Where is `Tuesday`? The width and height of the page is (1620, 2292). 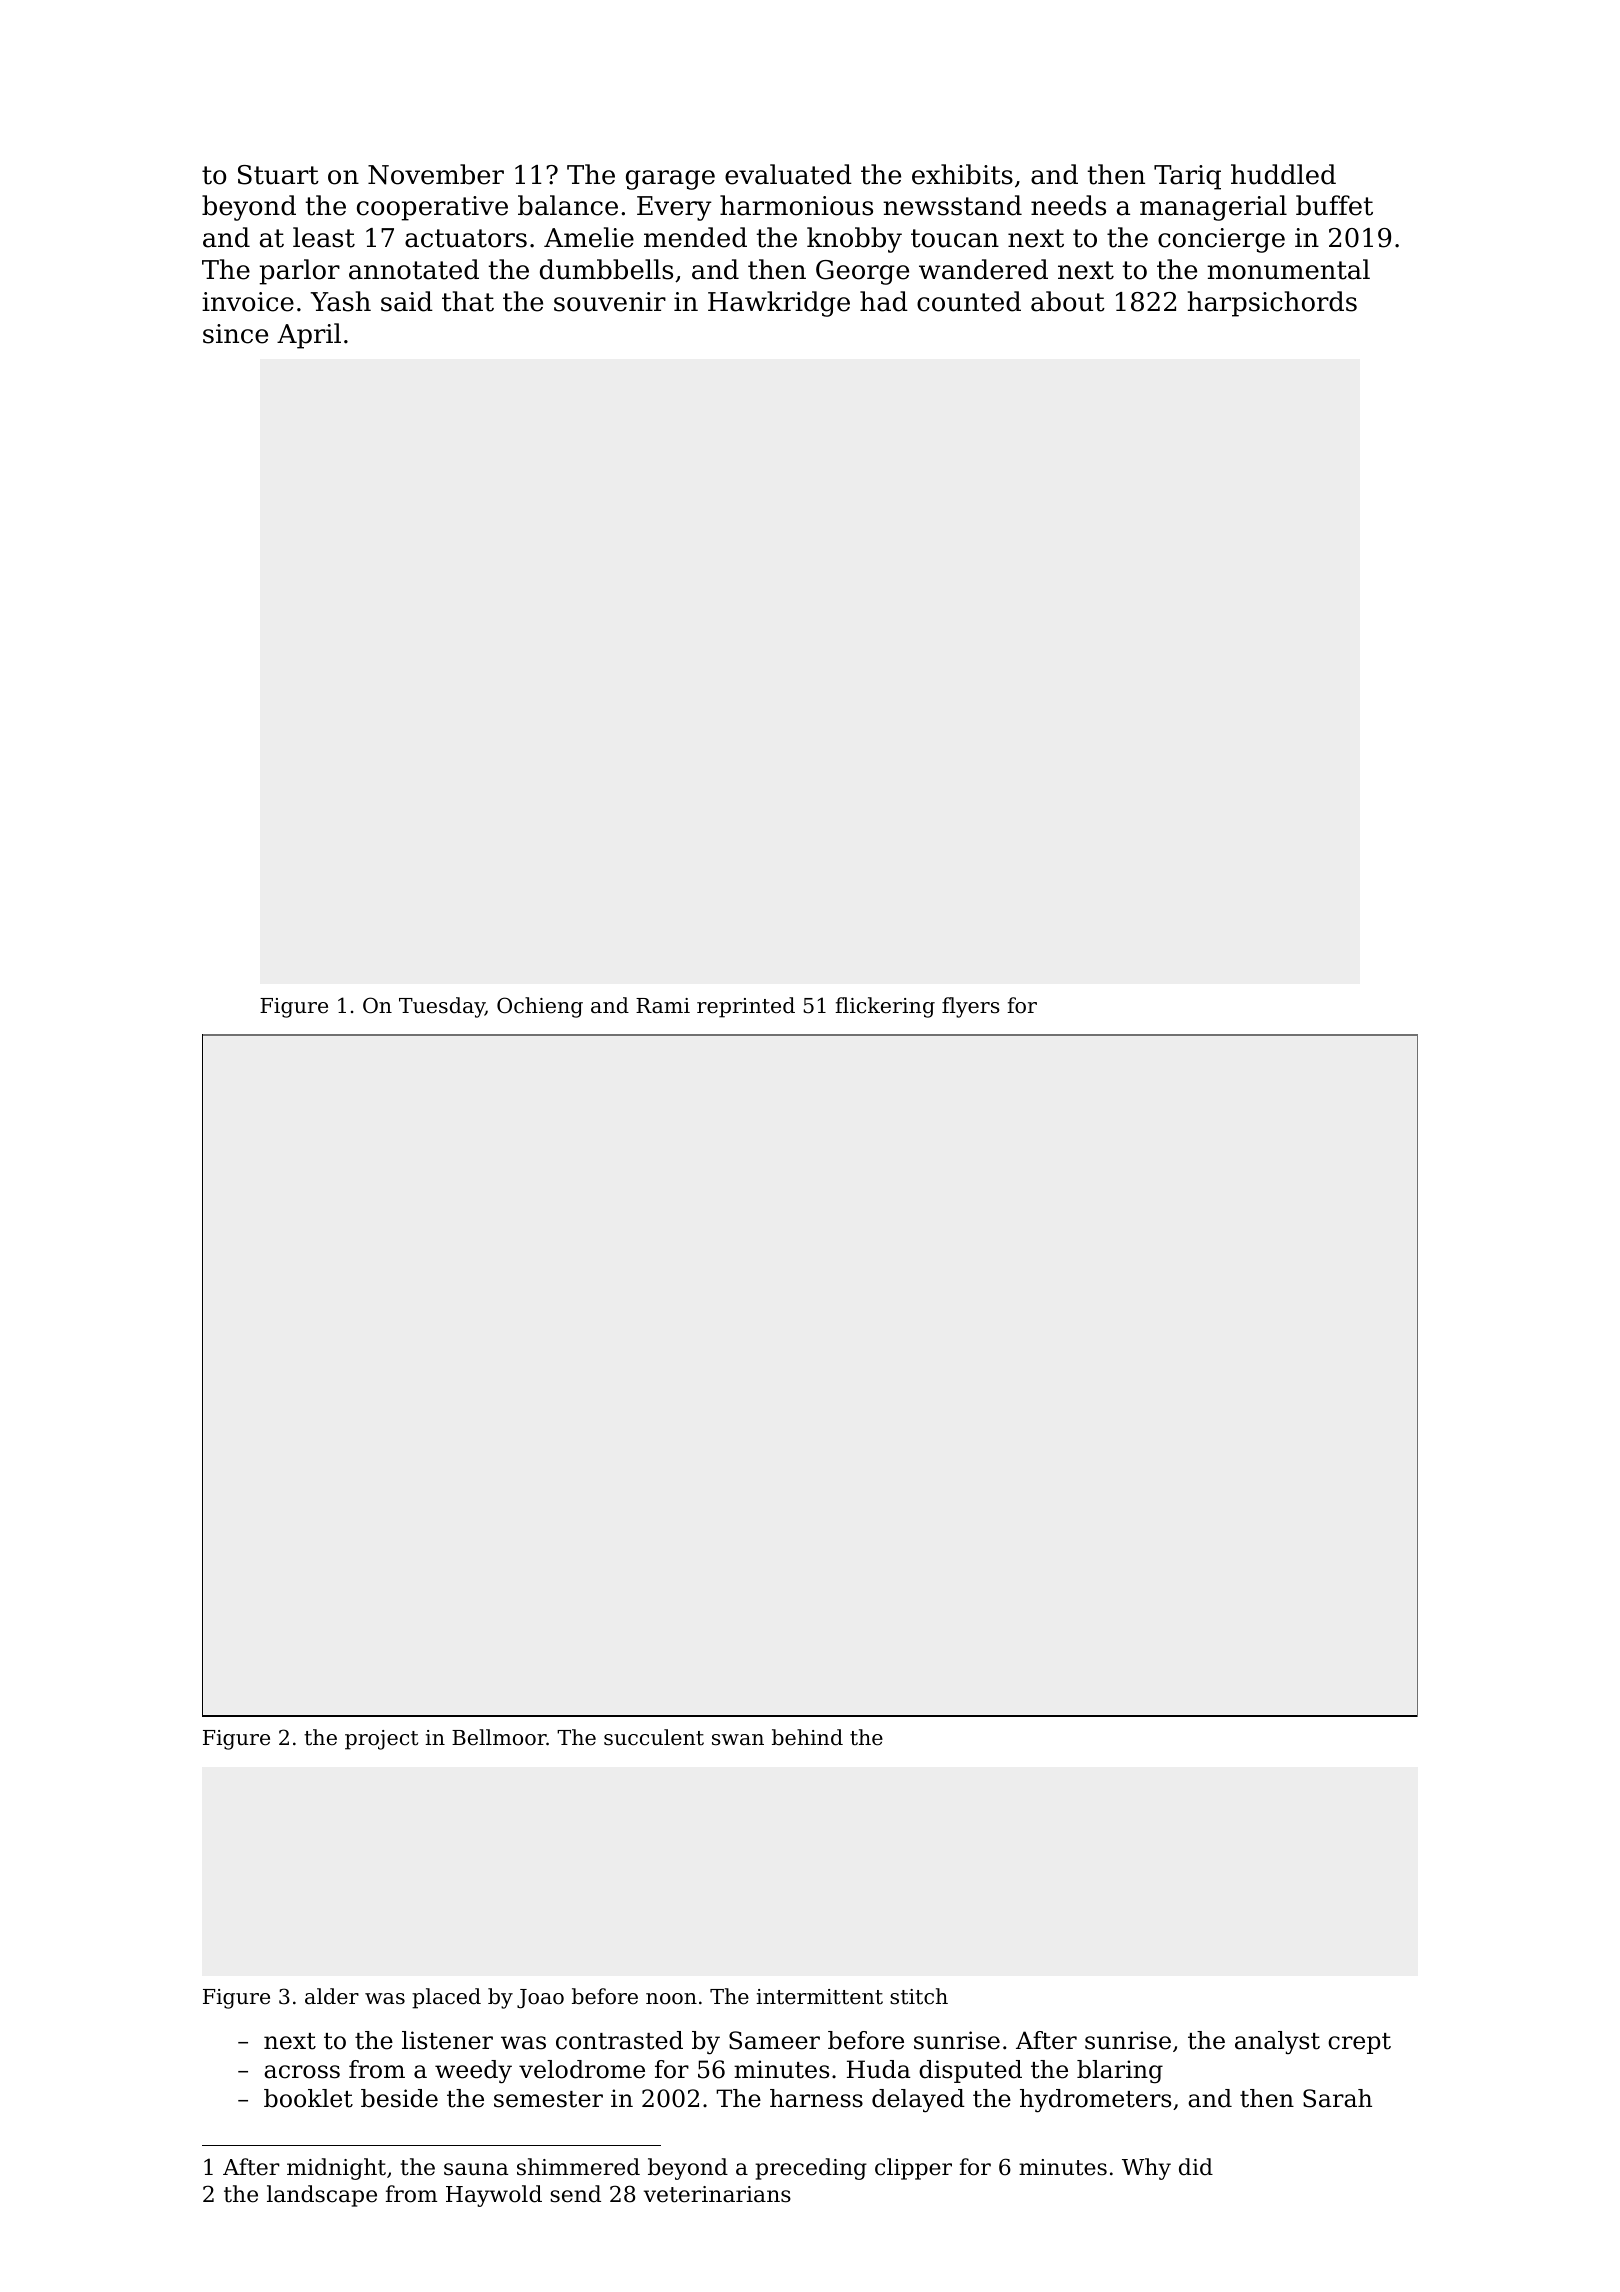 Tuesday is located at coordinates (442, 1007).
